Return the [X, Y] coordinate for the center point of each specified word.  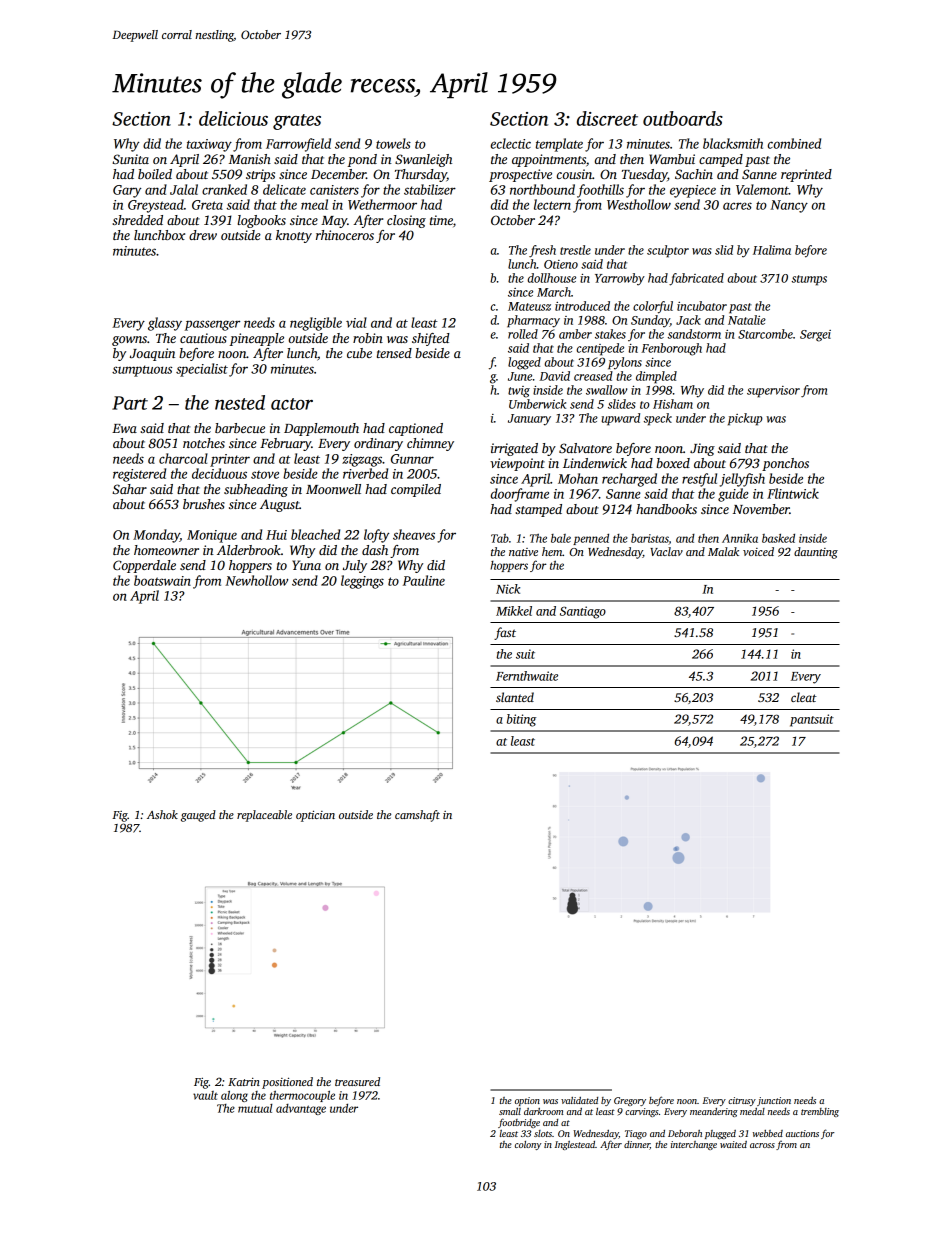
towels [393, 143]
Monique [212, 536]
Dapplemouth [321, 429]
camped [721, 160]
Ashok [162, 814]
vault [205, 1095]
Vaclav [666, 551]
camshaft [417, 816]
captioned [416, 429]
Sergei [815, 336]
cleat [804, 697]
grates [297, 122]
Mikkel [514, 611]
